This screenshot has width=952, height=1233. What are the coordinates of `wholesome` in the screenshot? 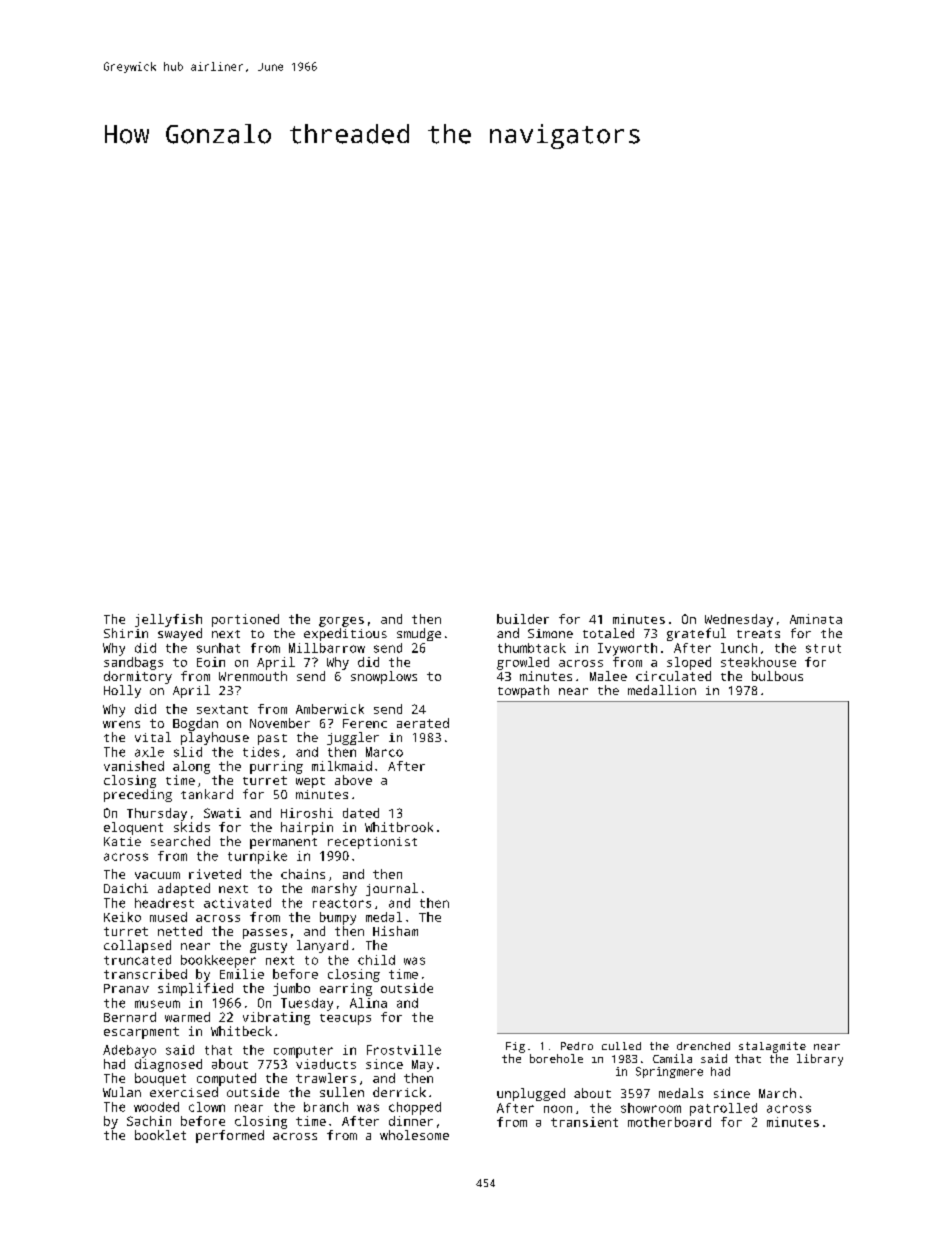 It's located at (414, 1135).
